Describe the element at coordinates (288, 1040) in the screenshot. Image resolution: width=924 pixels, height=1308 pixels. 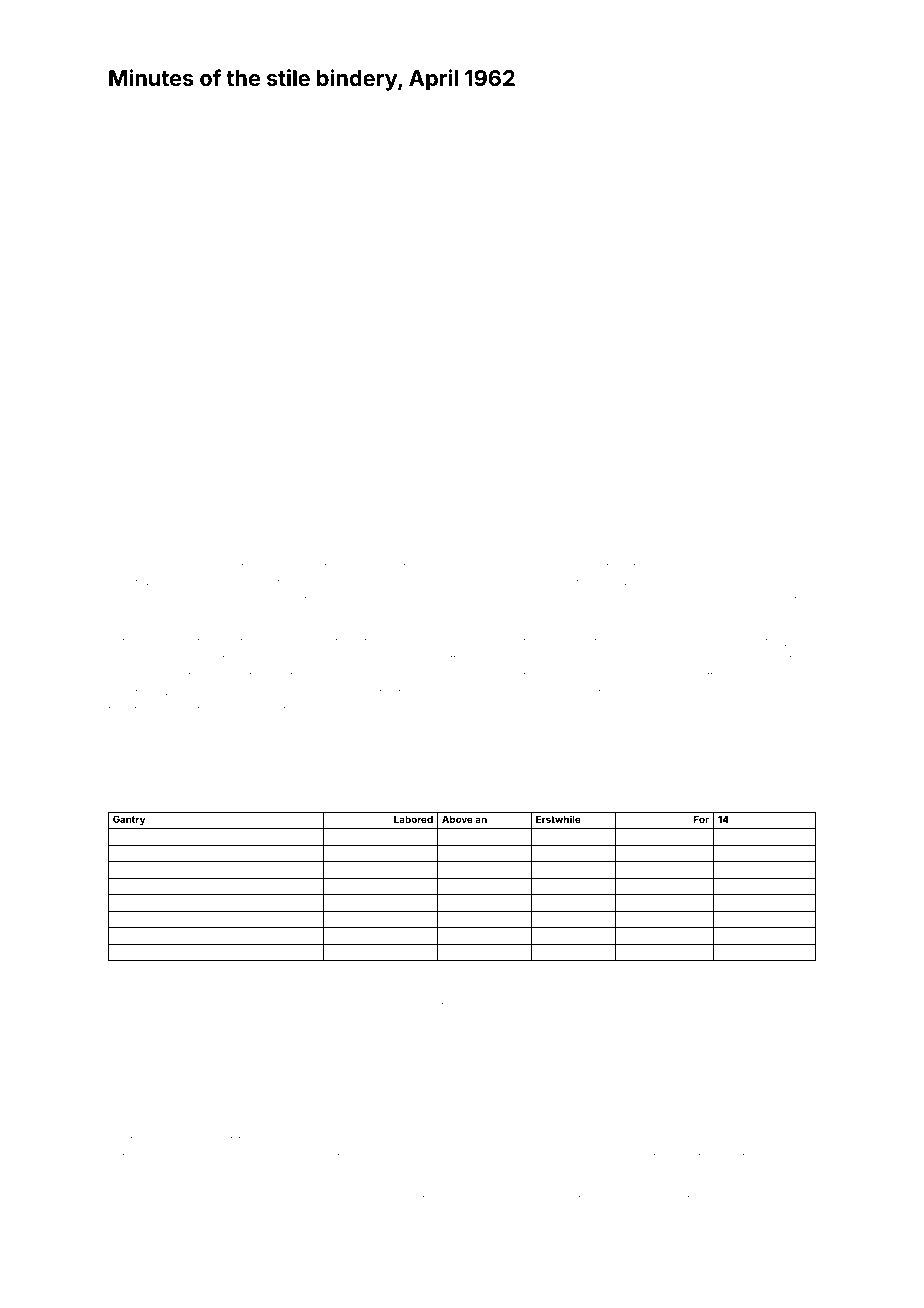
I see `fluttering` at that location.
